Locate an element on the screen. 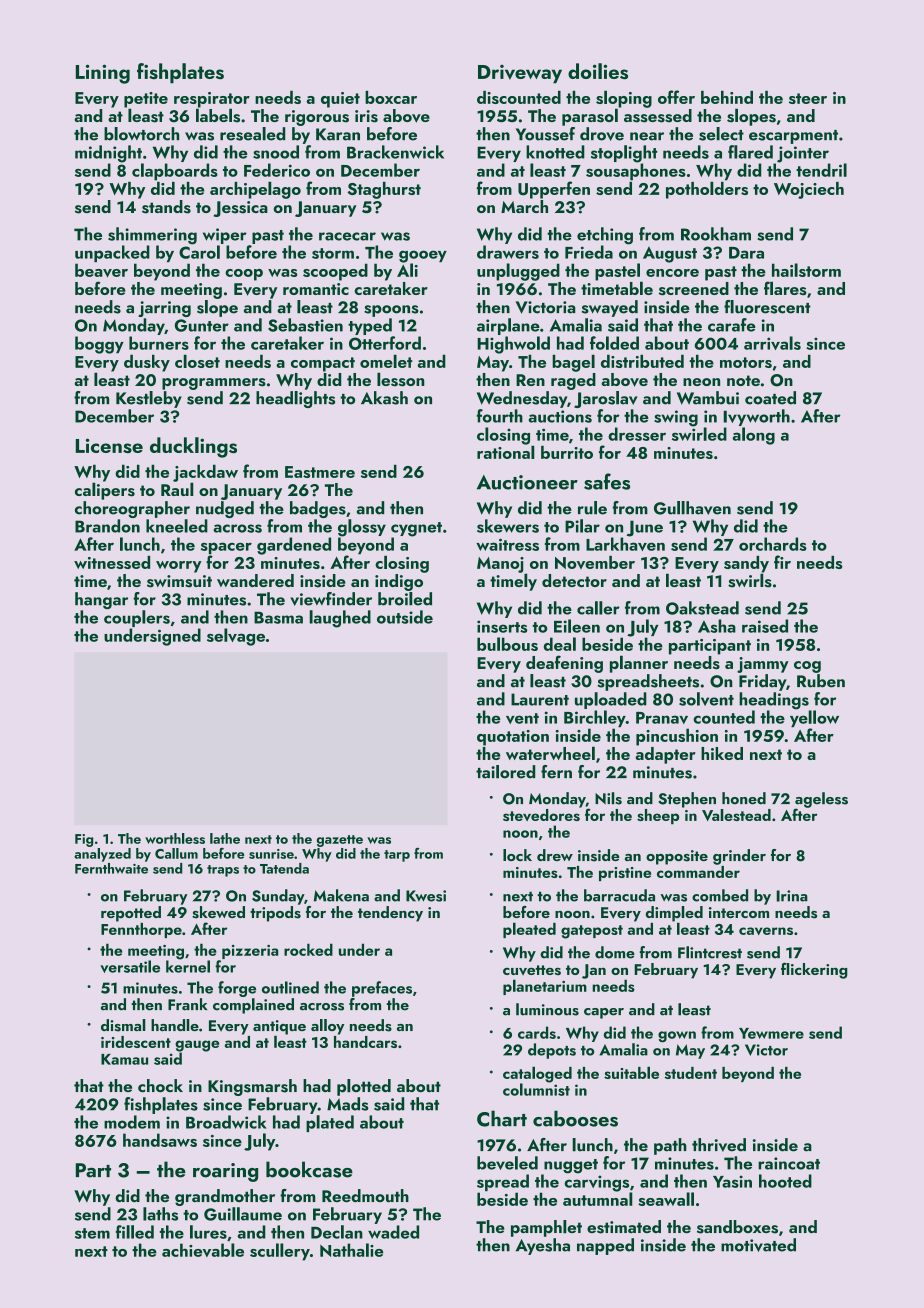 This screenshot has height=1308, width=924. chock is located at coordinates (160, 1085).
